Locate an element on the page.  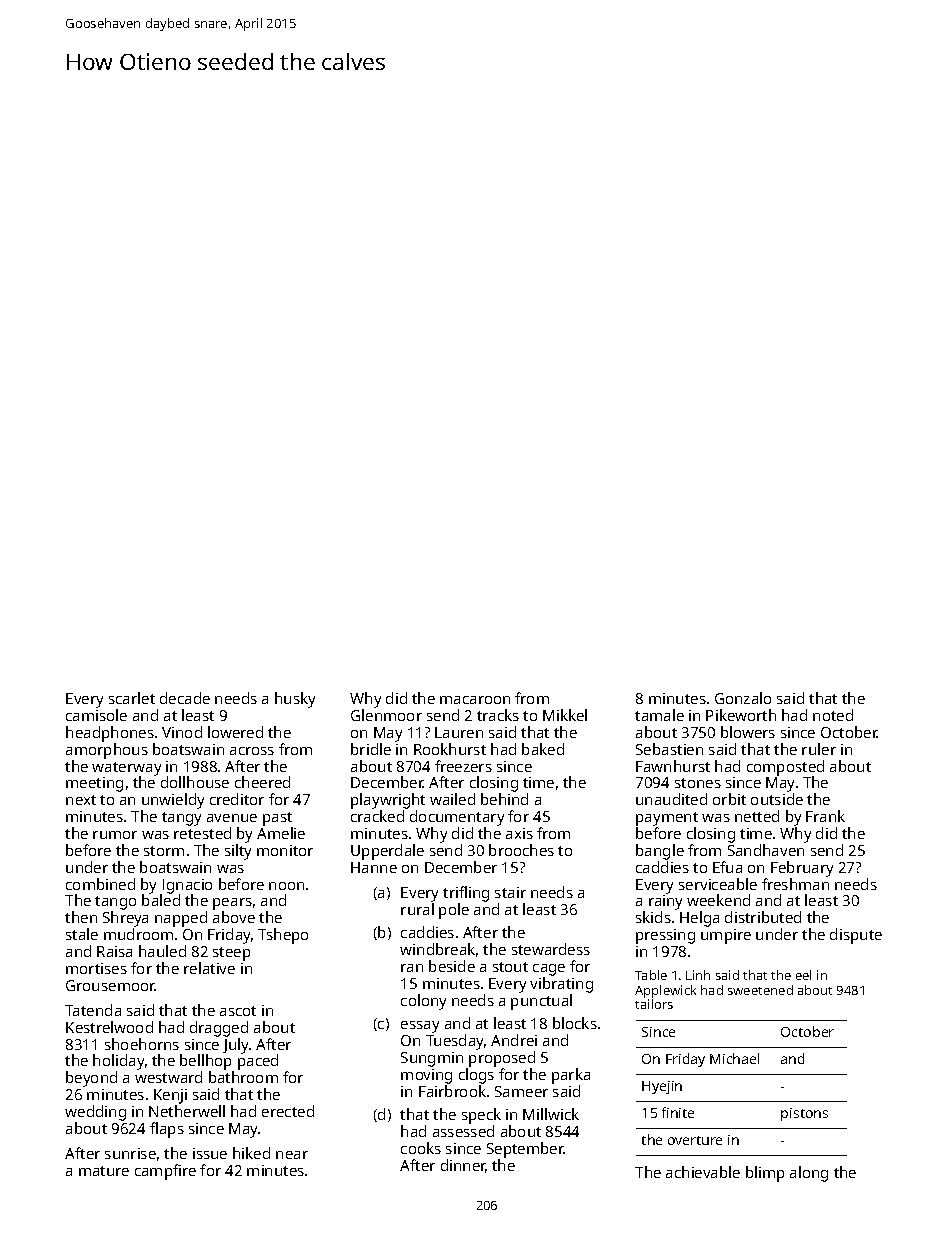
ruler is located at coordinates (819, 749).
